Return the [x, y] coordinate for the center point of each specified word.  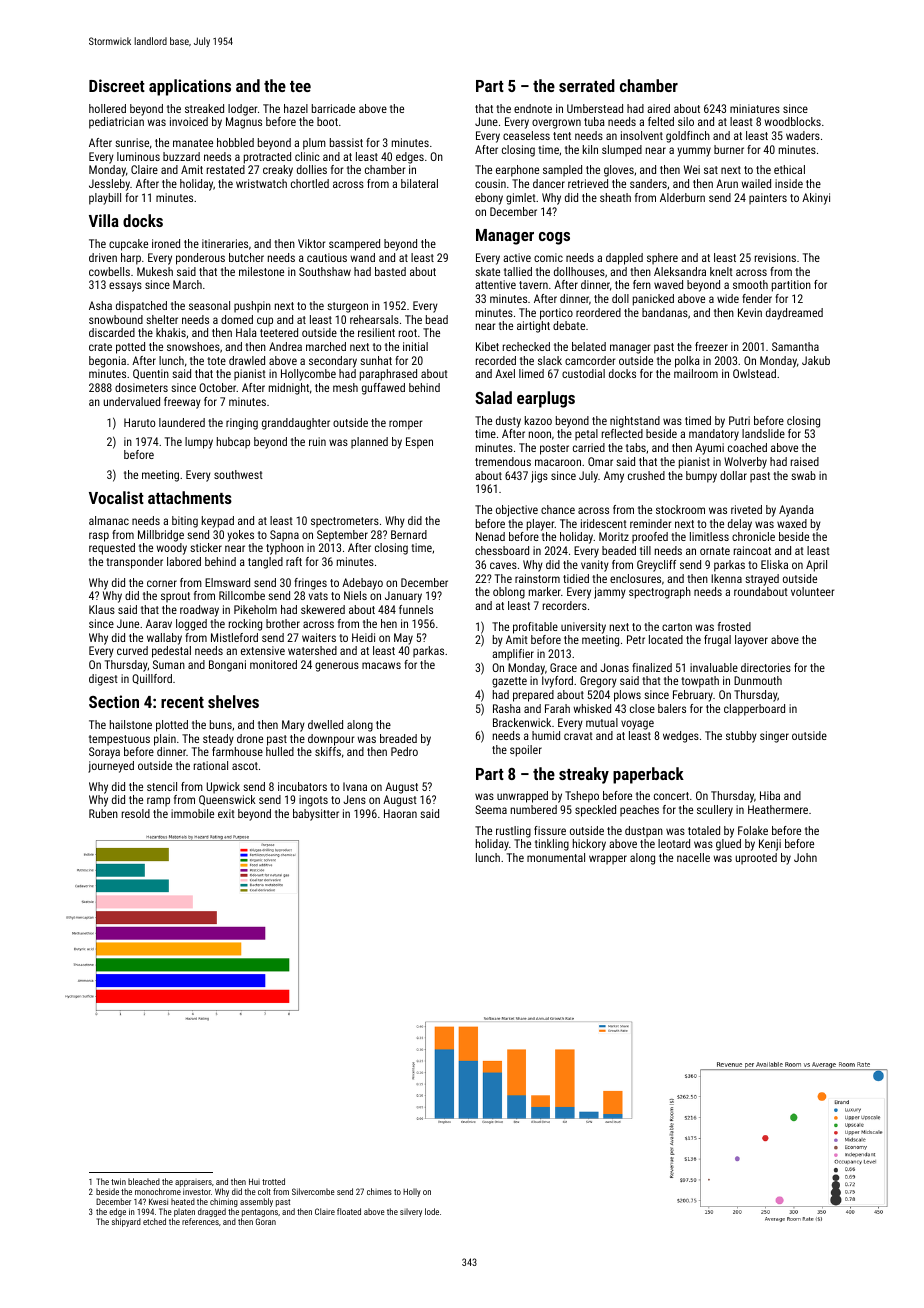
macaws [381, 665]
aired [658, 108]
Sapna [284, 536]
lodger [242, 110]
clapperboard [754, 710]
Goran [266, 1221]
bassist [346, 142]
